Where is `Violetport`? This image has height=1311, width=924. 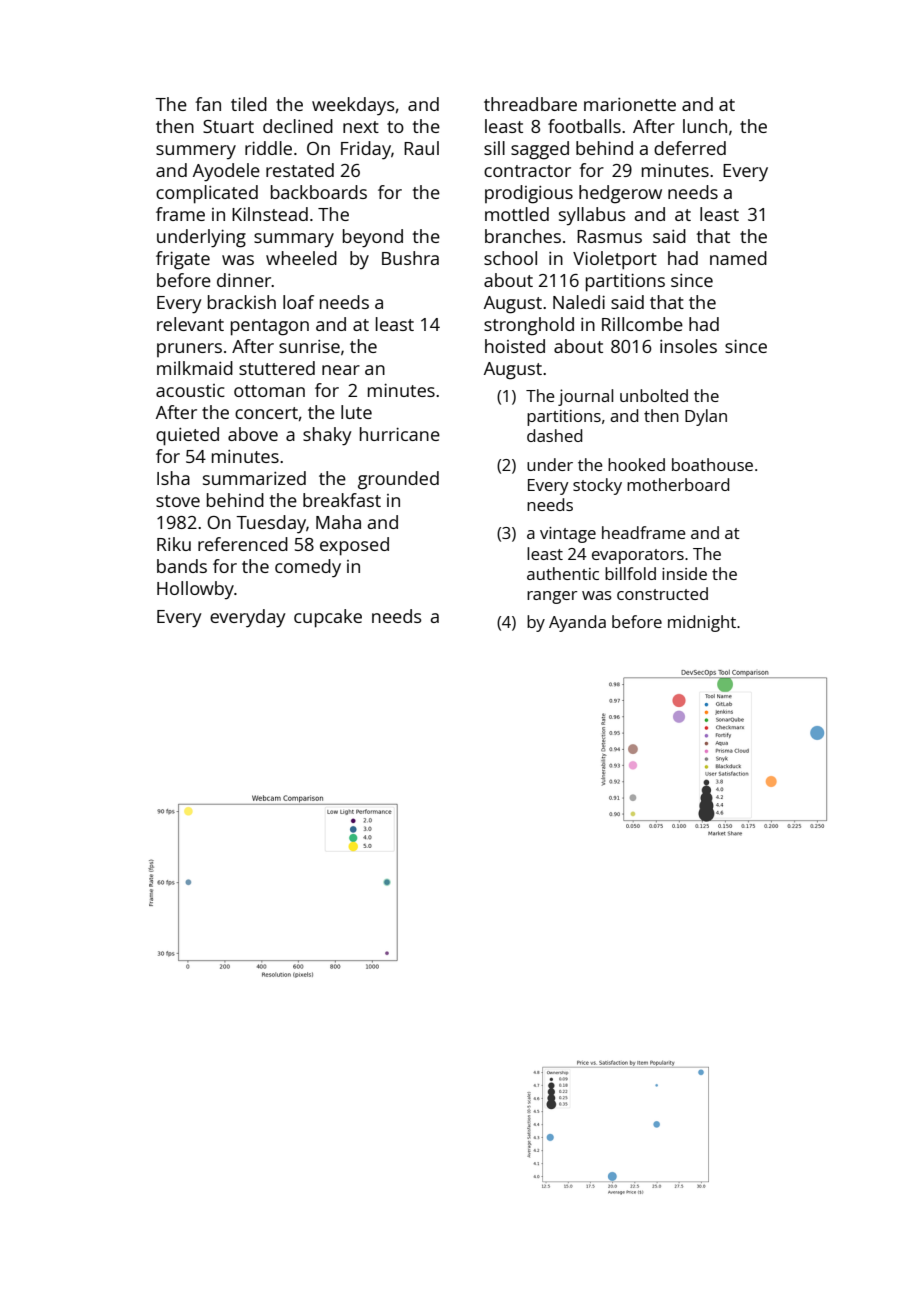 Violetport is located at coordinates (615, 260).
